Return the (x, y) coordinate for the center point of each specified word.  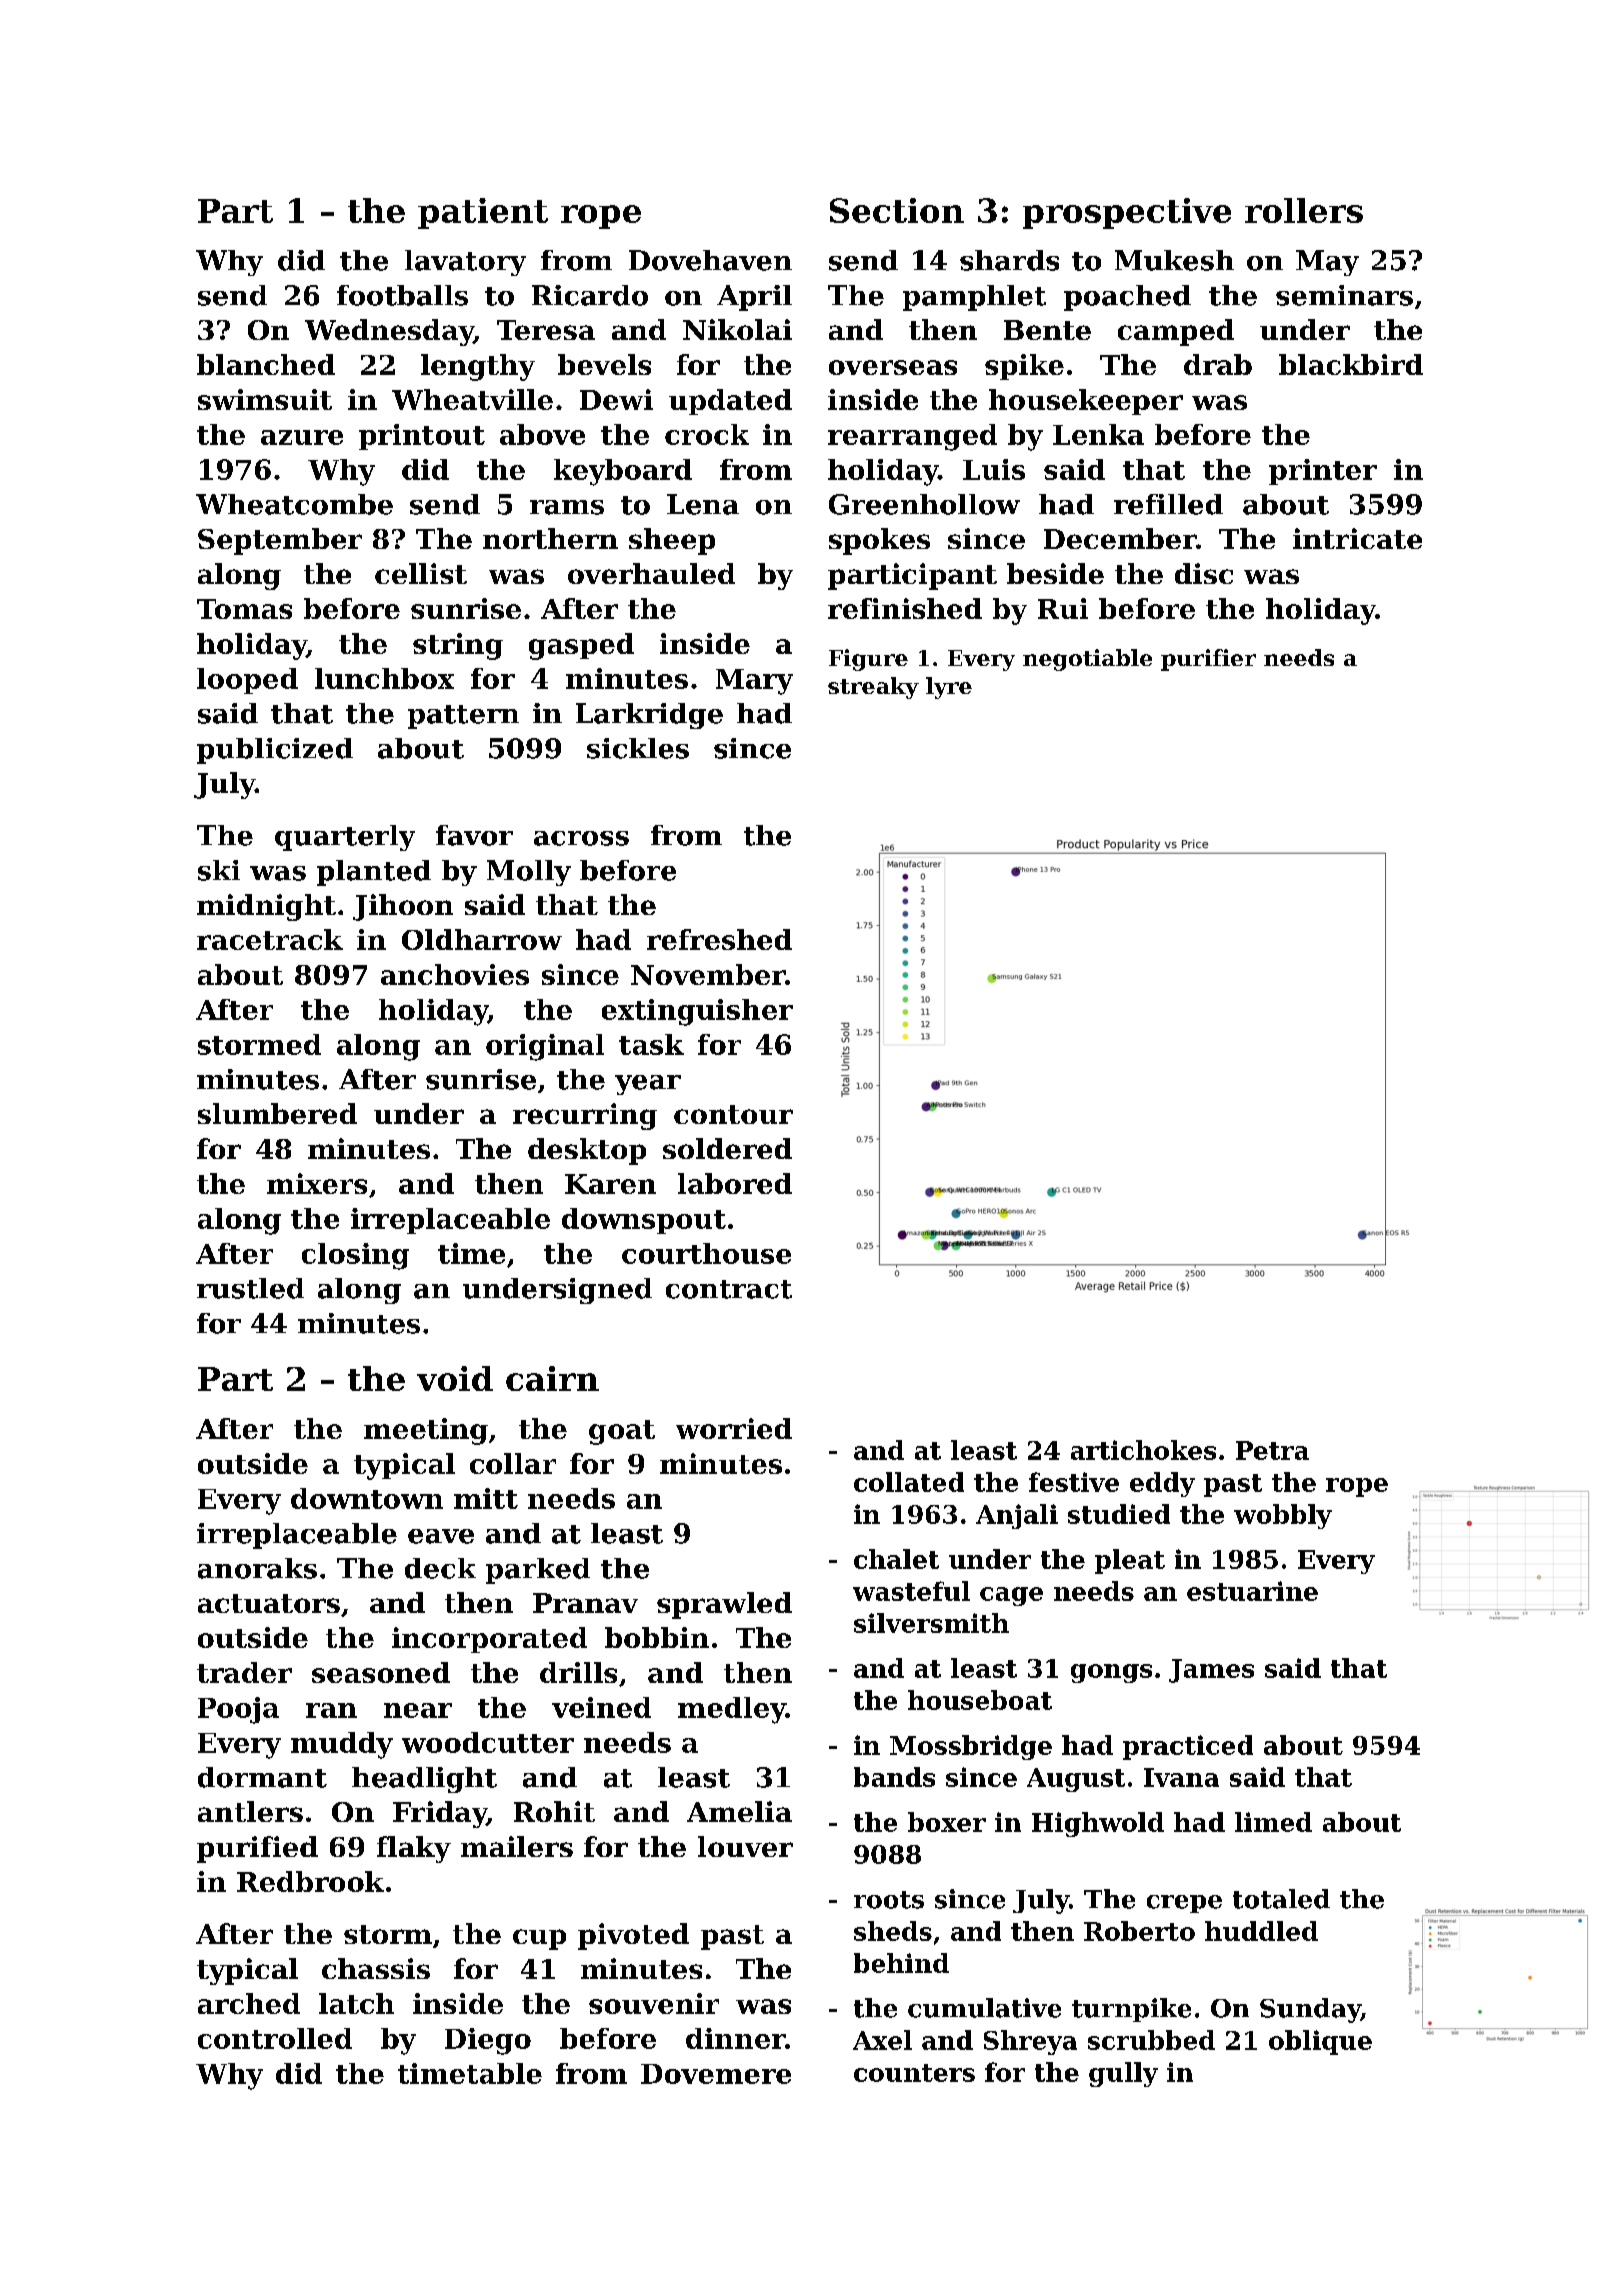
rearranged (912, 437)
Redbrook (310, 1881)
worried (734, 1428)
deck (440, 1568)
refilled (1168, 504)
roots (889, 1900)
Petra (1272, 1450)
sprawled (724, 1605)
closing (355, 1256)
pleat (1130, 1561)
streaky (873, 688)
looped (247, 681)
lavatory (465, 263)
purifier (1208, 660)
